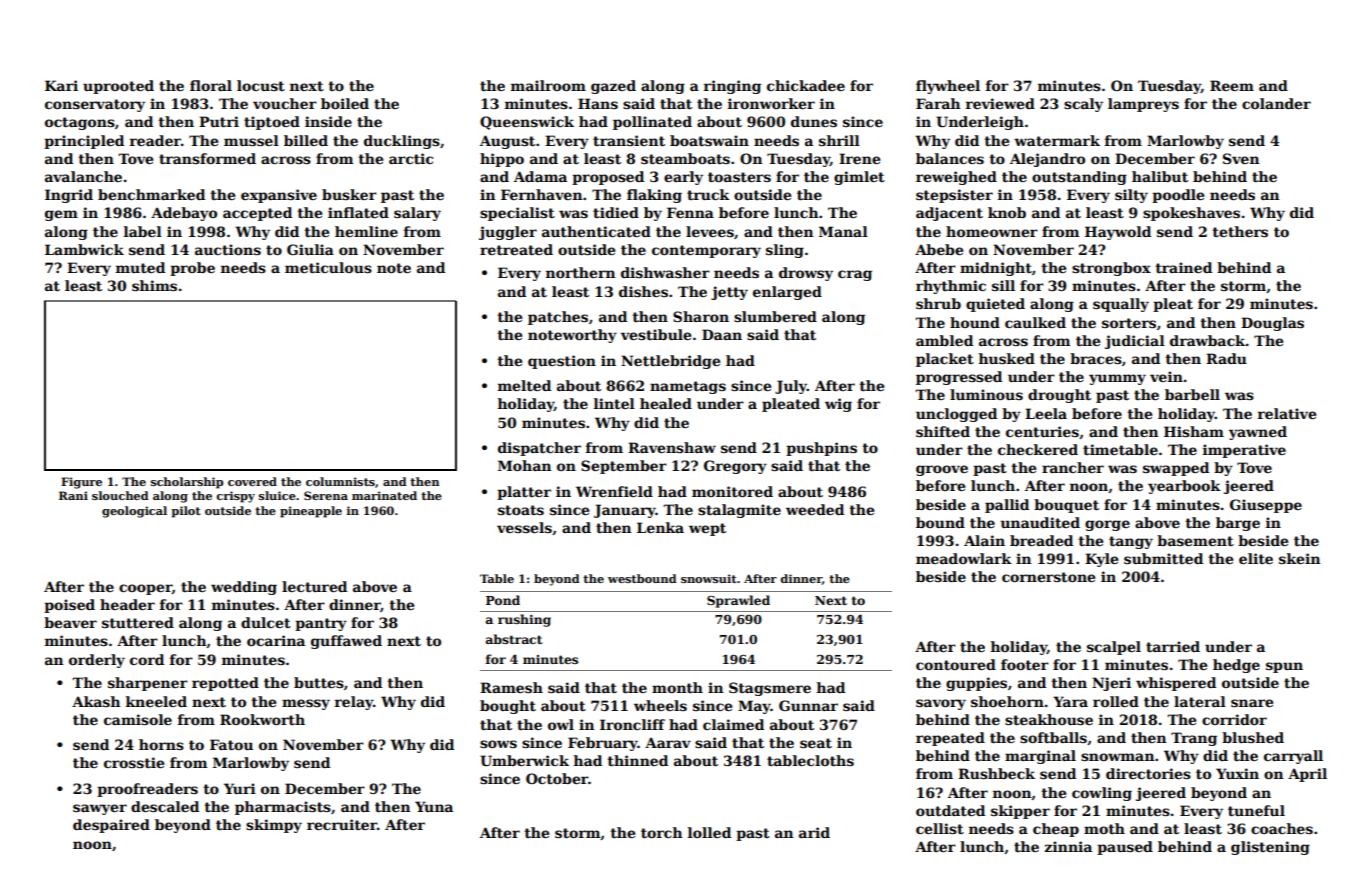  Describe the element at coordinates (524, 385) in the screenshot. I see `melted` at that location.
